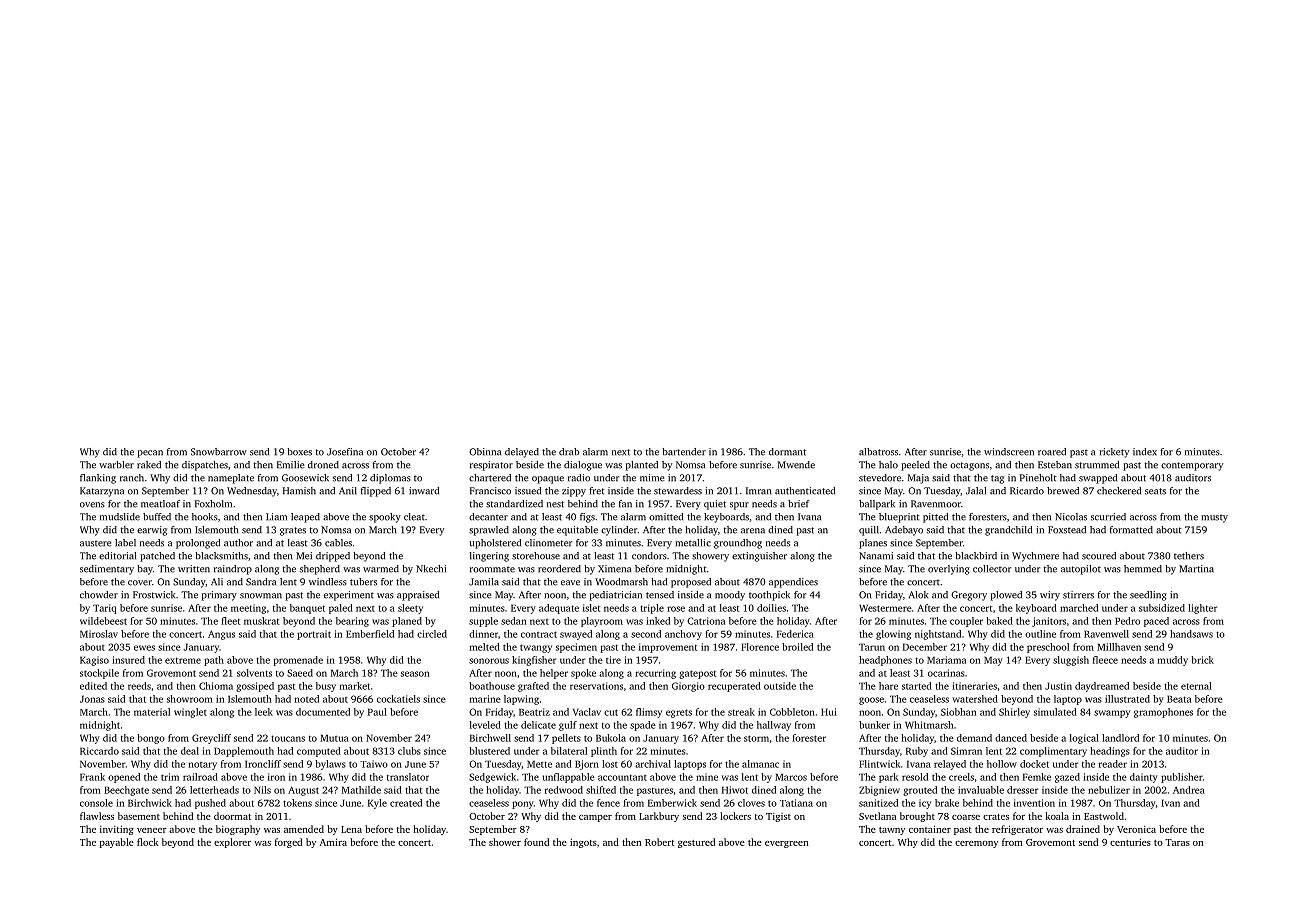 This document has width=1308, height=924. I want to click on edited, so click(93, 686).
